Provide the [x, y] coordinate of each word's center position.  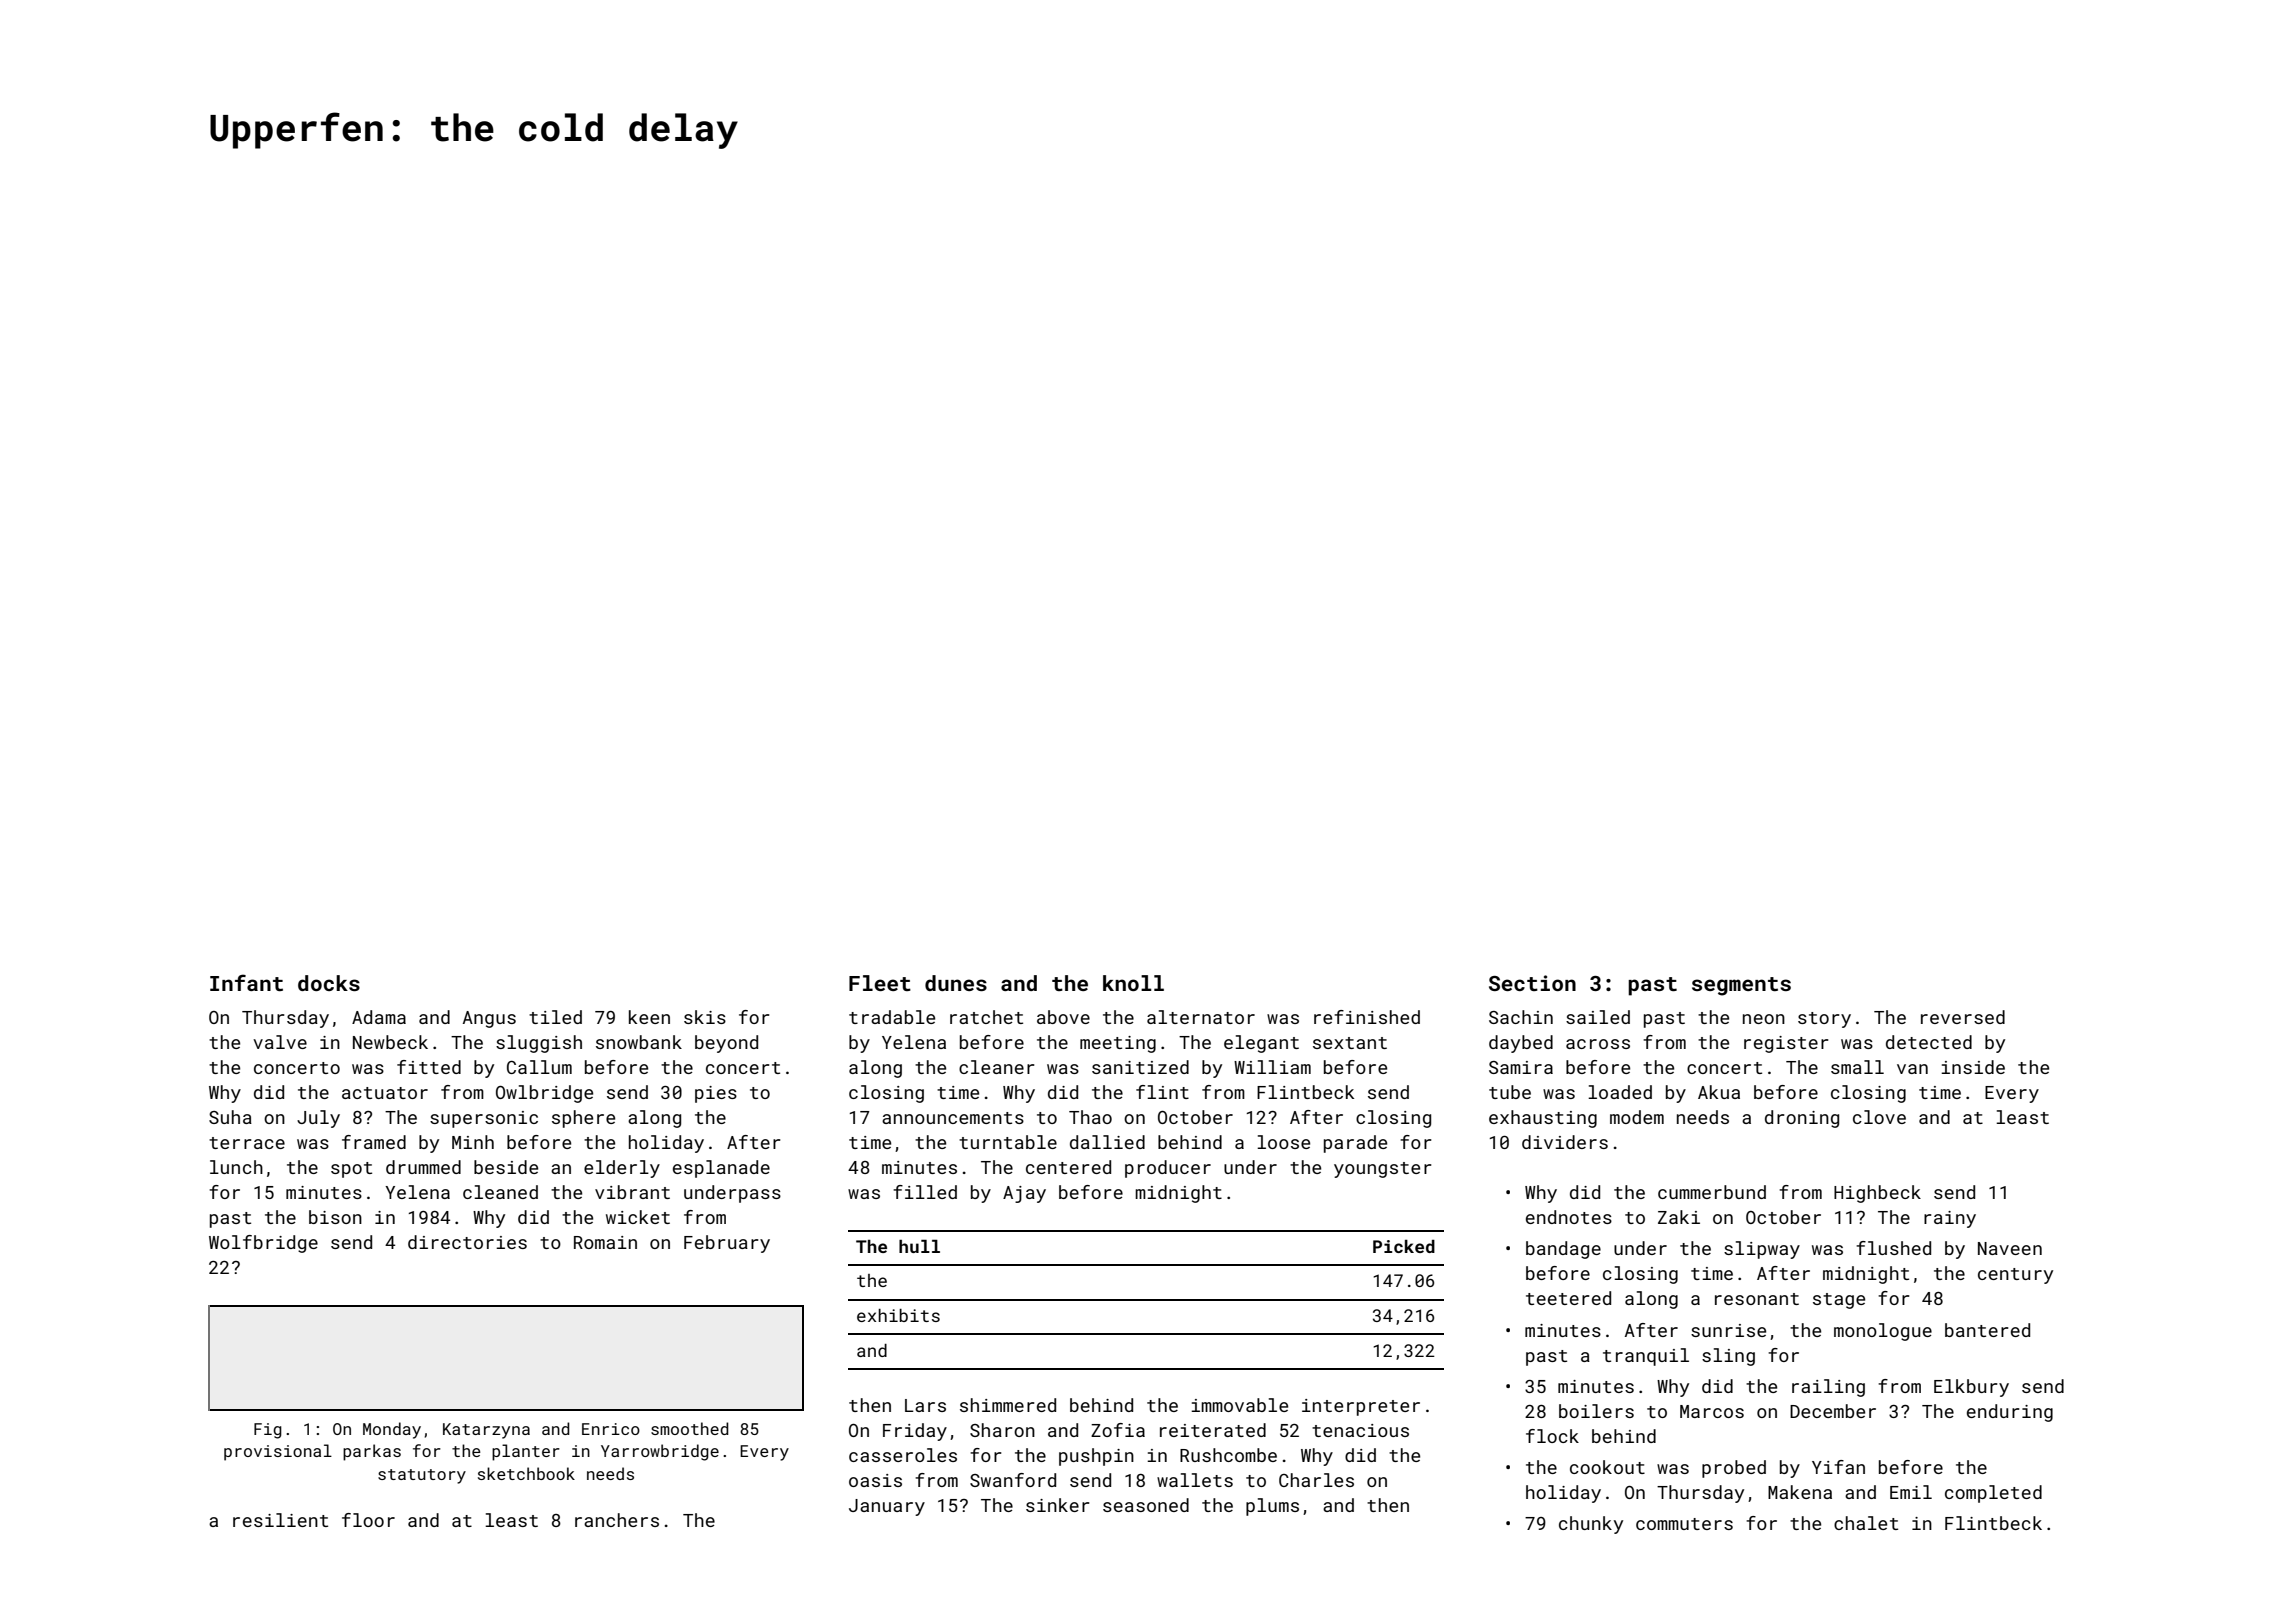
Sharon [1002, 1430]
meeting [1118, 1044]
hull [919, 1246]
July [318, 1119]
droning [1802, 1119]
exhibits [898, 1315]
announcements [953, 1118]
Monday [392, 1430]
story [1824, 1020]
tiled [555, 1017]
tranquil [1646, 1357]
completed [1993, 1494]
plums [1272, 1507]
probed [1734, 1469]
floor [368, 1520]
